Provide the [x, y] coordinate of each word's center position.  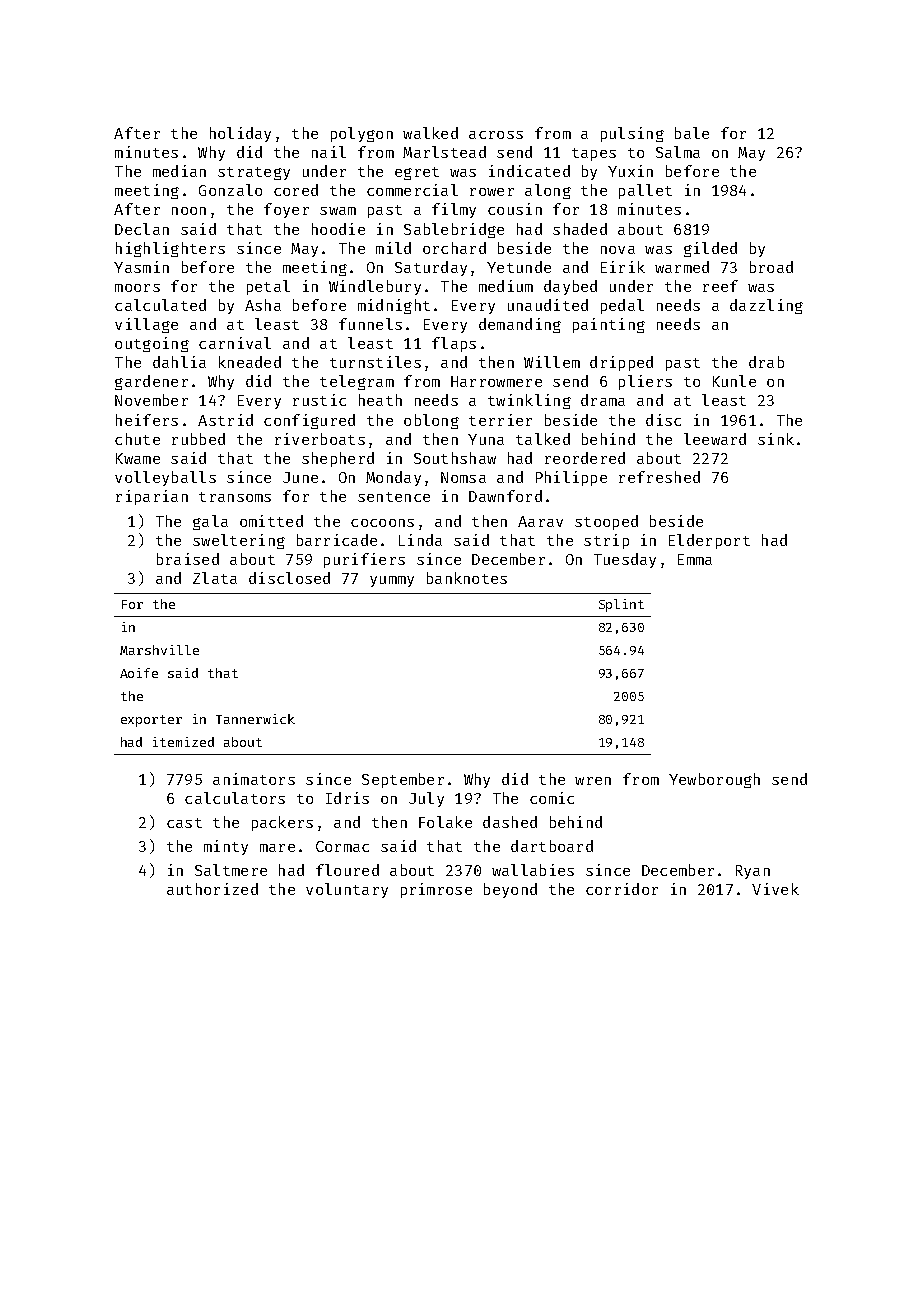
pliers [645, 382]
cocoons [382, 523]
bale [692, 133]
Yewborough [714, 780]
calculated [160, 305]
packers [282, 823]
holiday [240, 134]
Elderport [709, 541]
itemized [183, 742]
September [403, 780]
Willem [552, 362]
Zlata [215, 578]
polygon [362, 134]
